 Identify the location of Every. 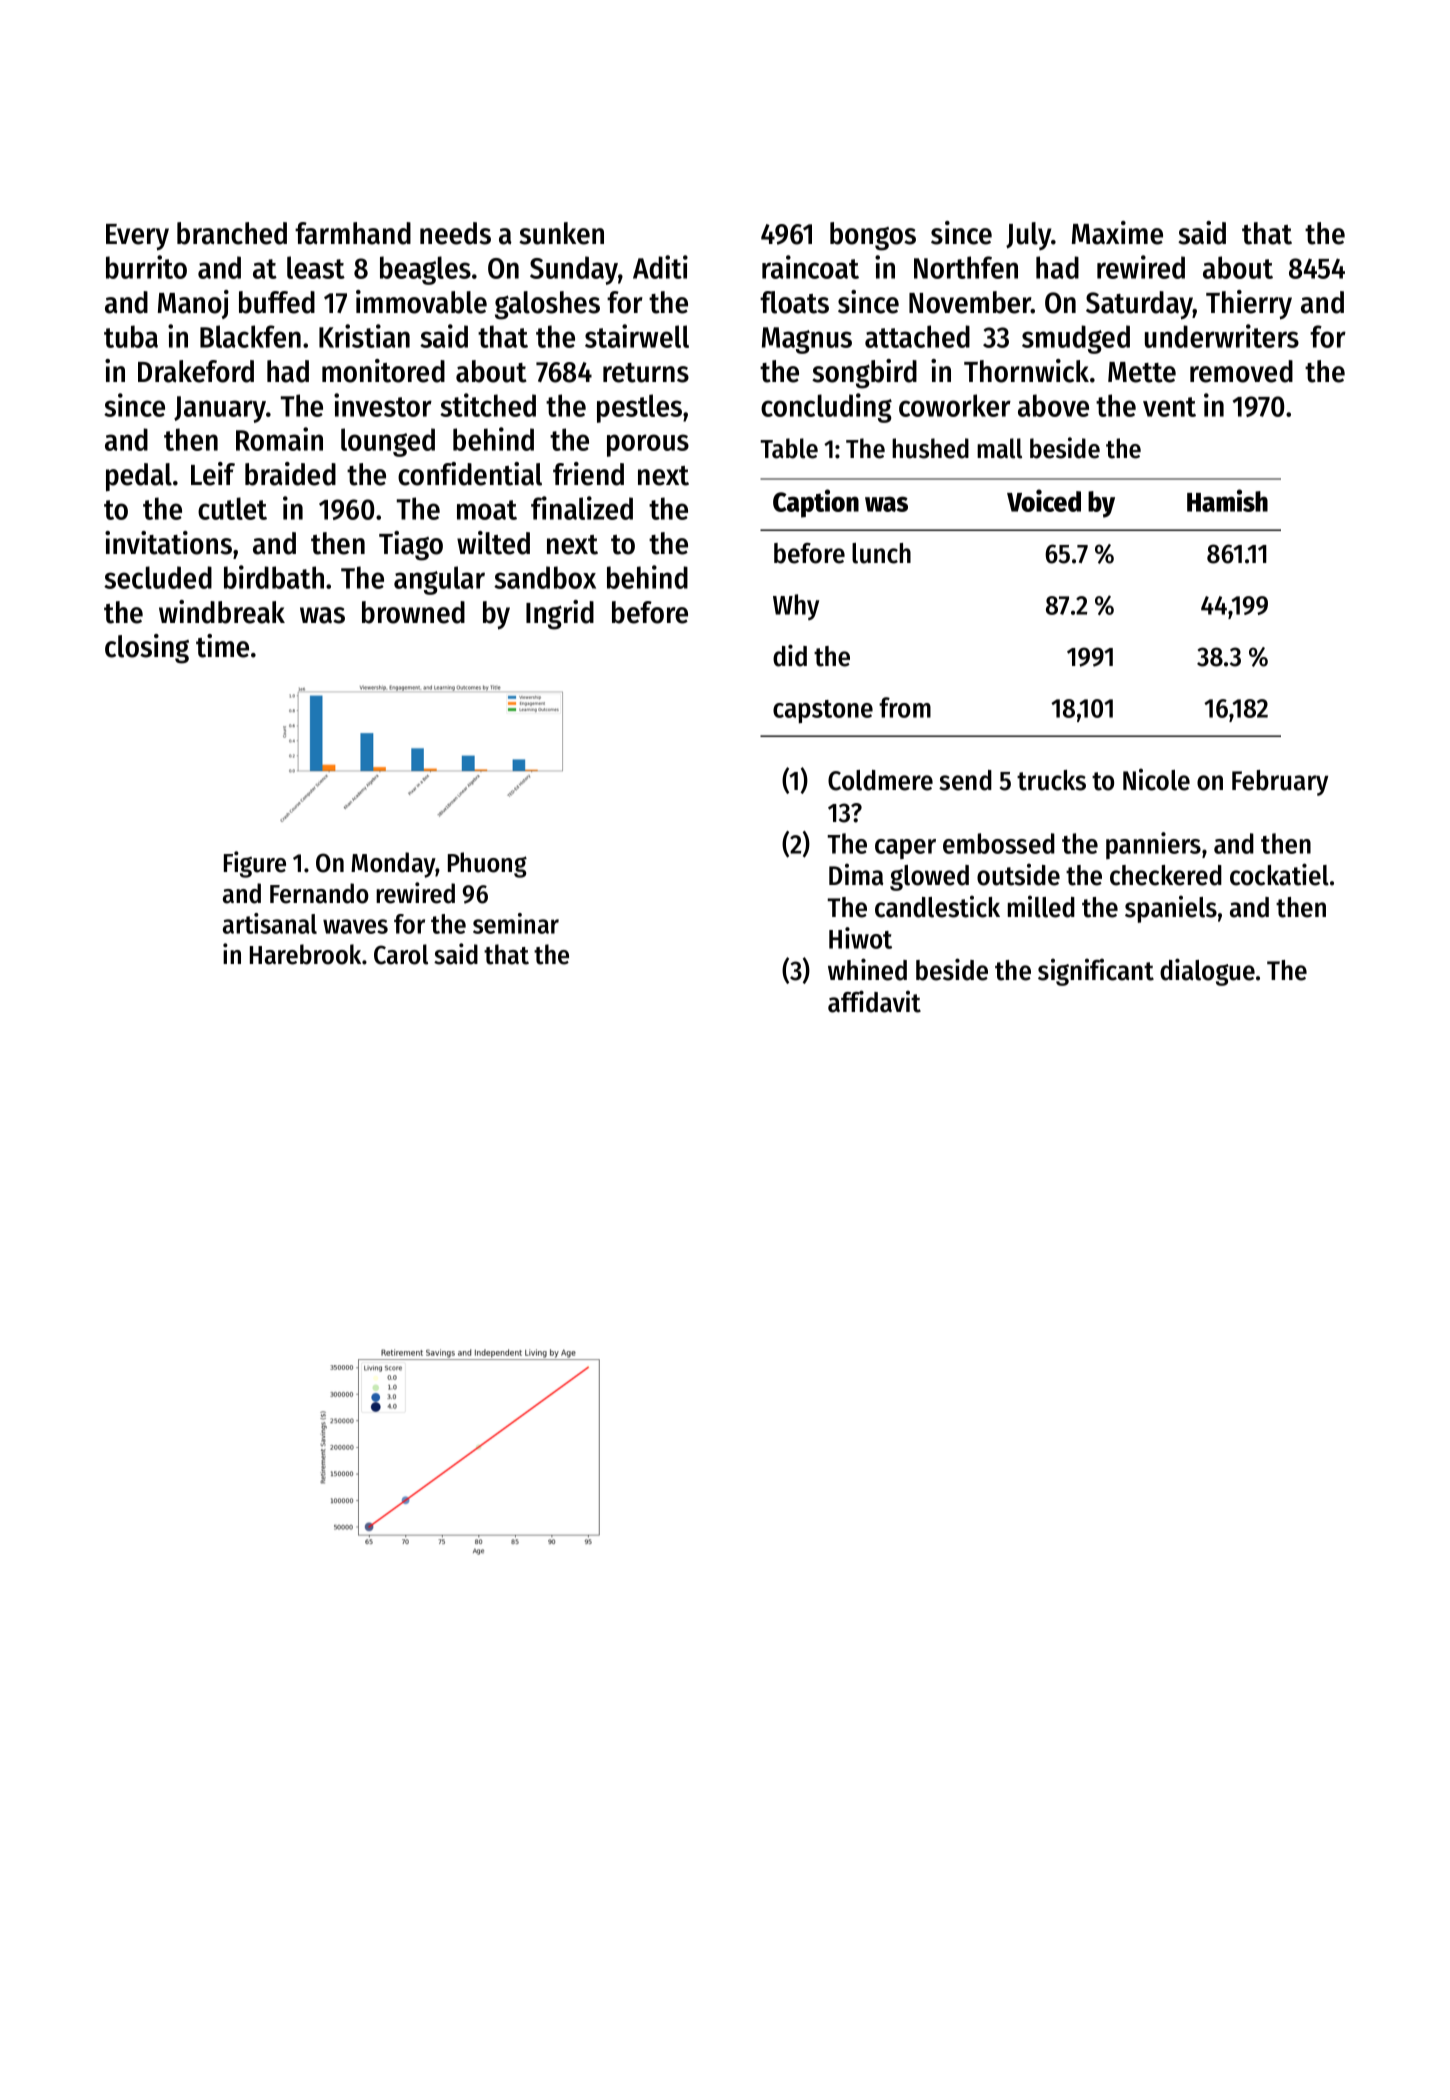
(137, 237).
